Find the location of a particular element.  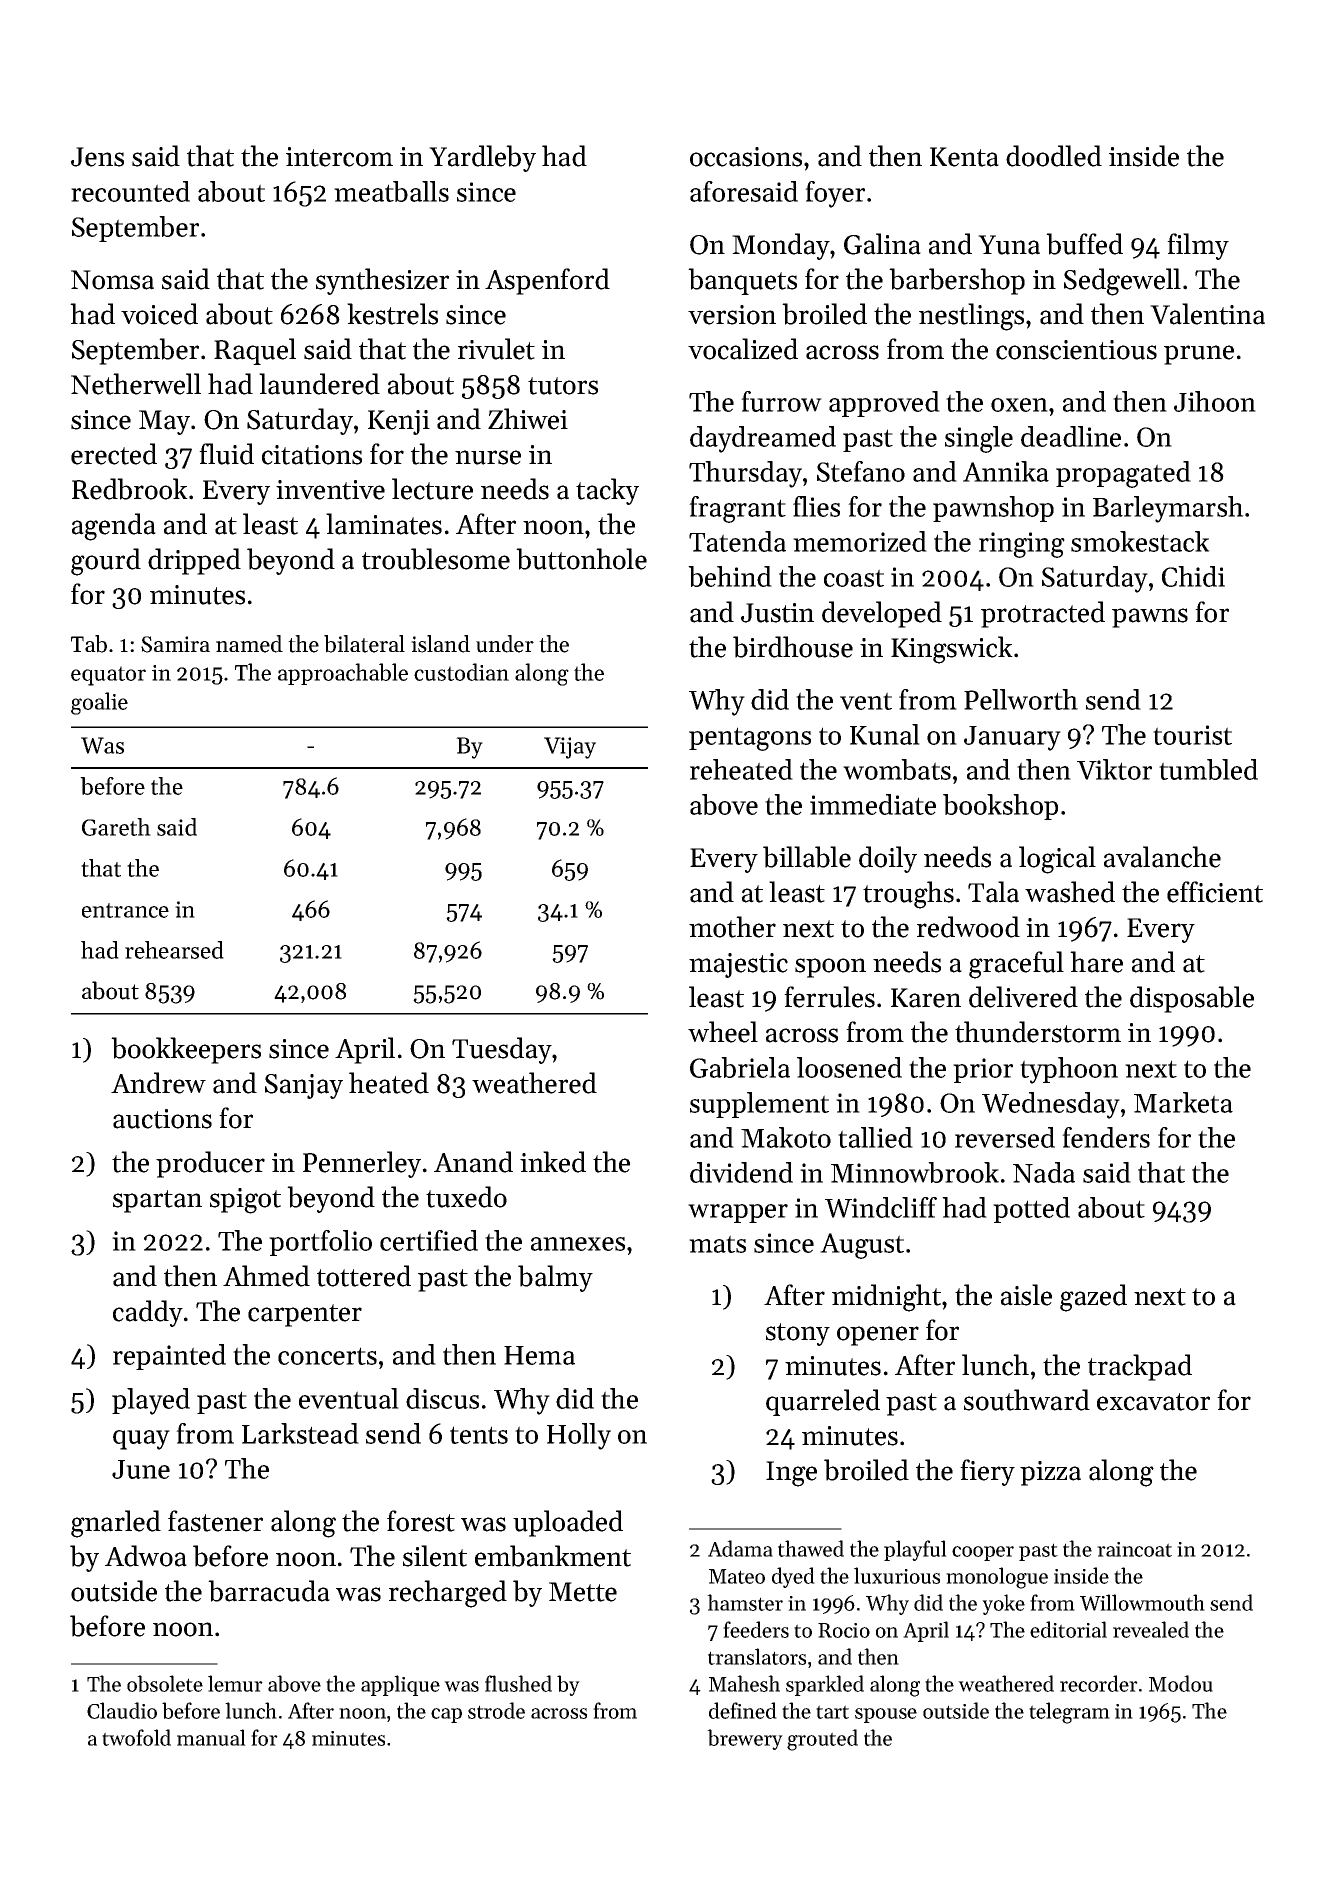

caddy is located at coordinates (148, 1313).
